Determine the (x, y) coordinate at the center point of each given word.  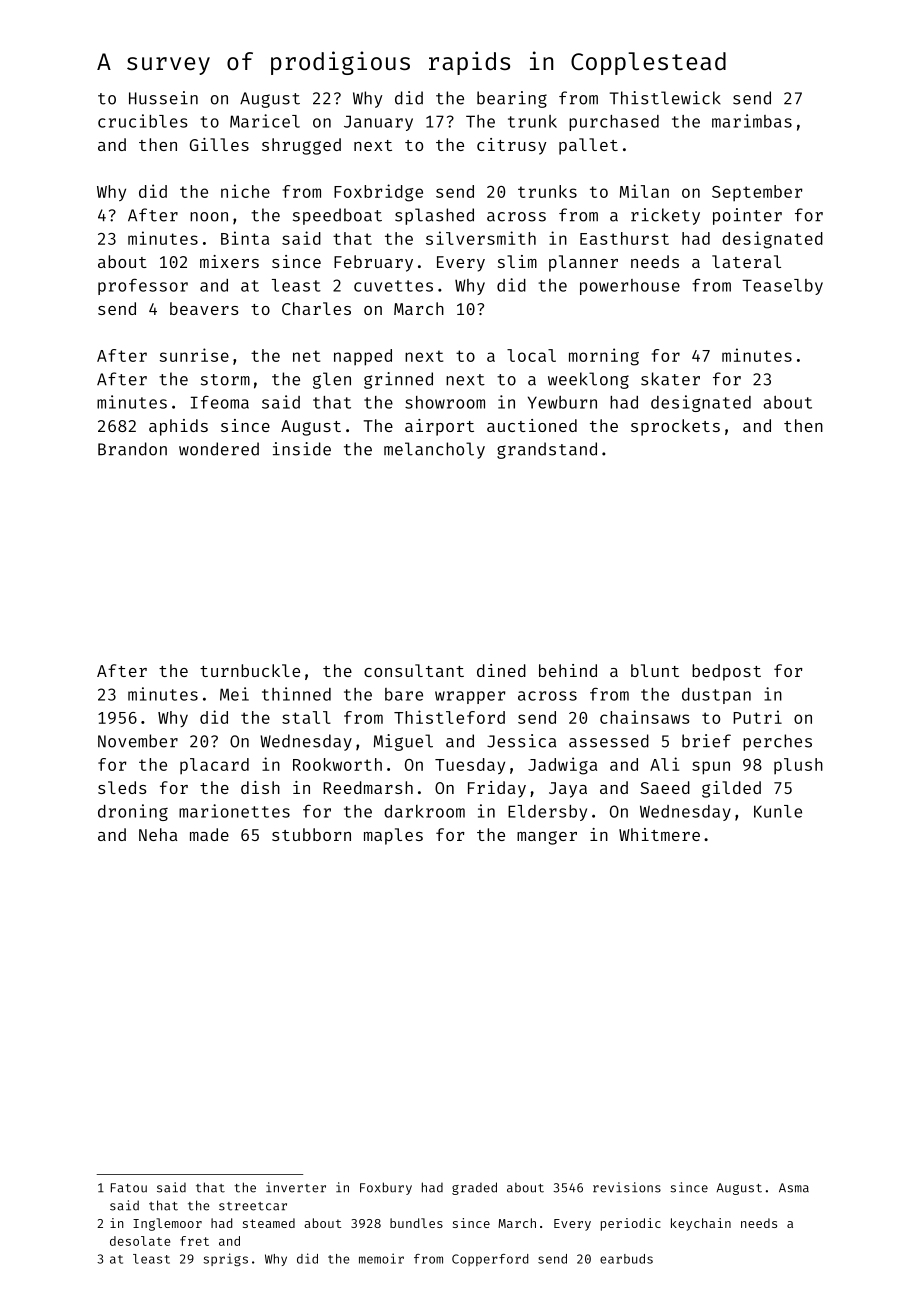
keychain (701, 1224)
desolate (140, 1241)
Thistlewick (665, 98)
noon (209, 217)
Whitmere (659, 834)
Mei (234, 694)
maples (393, 836)
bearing (512, 99)
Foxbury (386, 1188)
